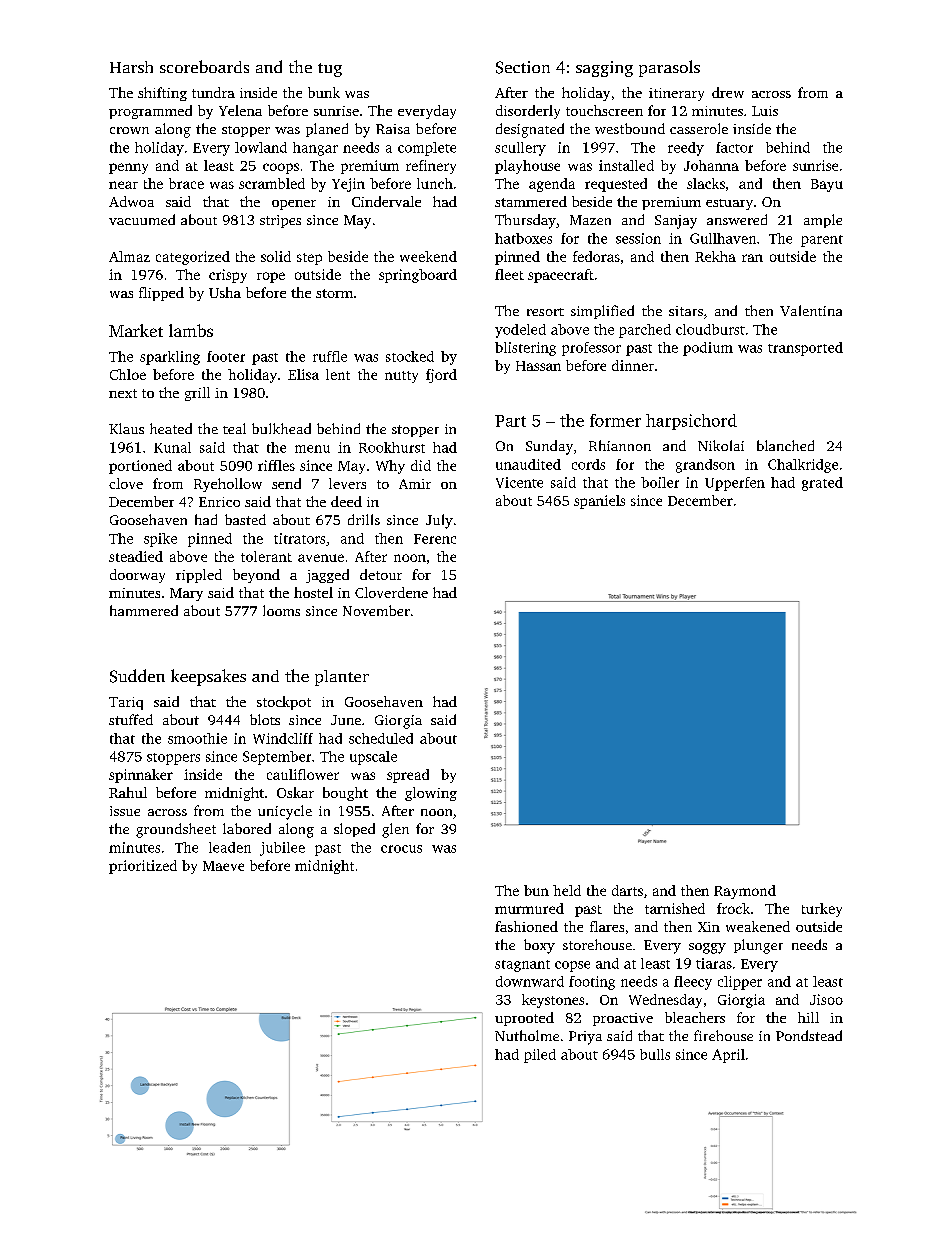 The image size is (952, 1233). Describe the element at coordinates (669, 68) in the screenshot. I see `parasols` at that location.
